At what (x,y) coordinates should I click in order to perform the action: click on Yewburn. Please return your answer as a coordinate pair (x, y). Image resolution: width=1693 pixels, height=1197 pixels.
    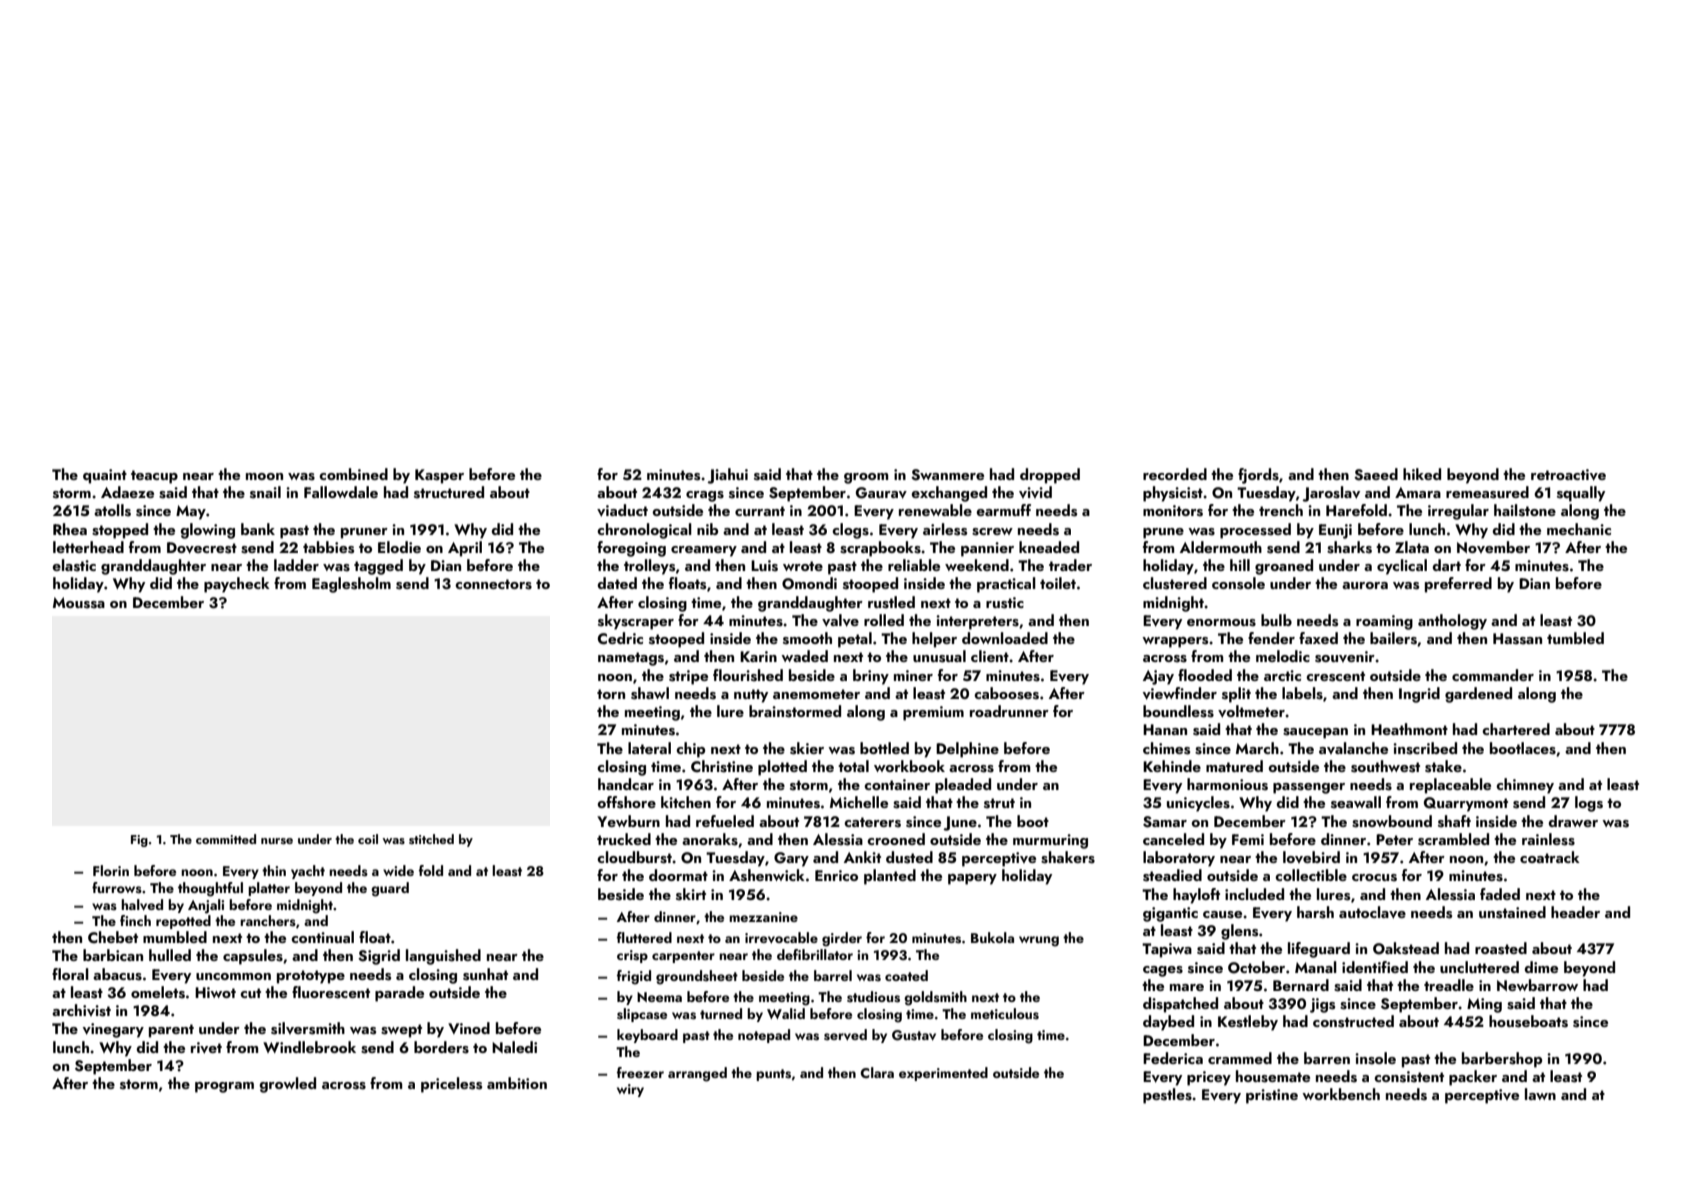
    Looking at the image, I should click on (628, 821).
